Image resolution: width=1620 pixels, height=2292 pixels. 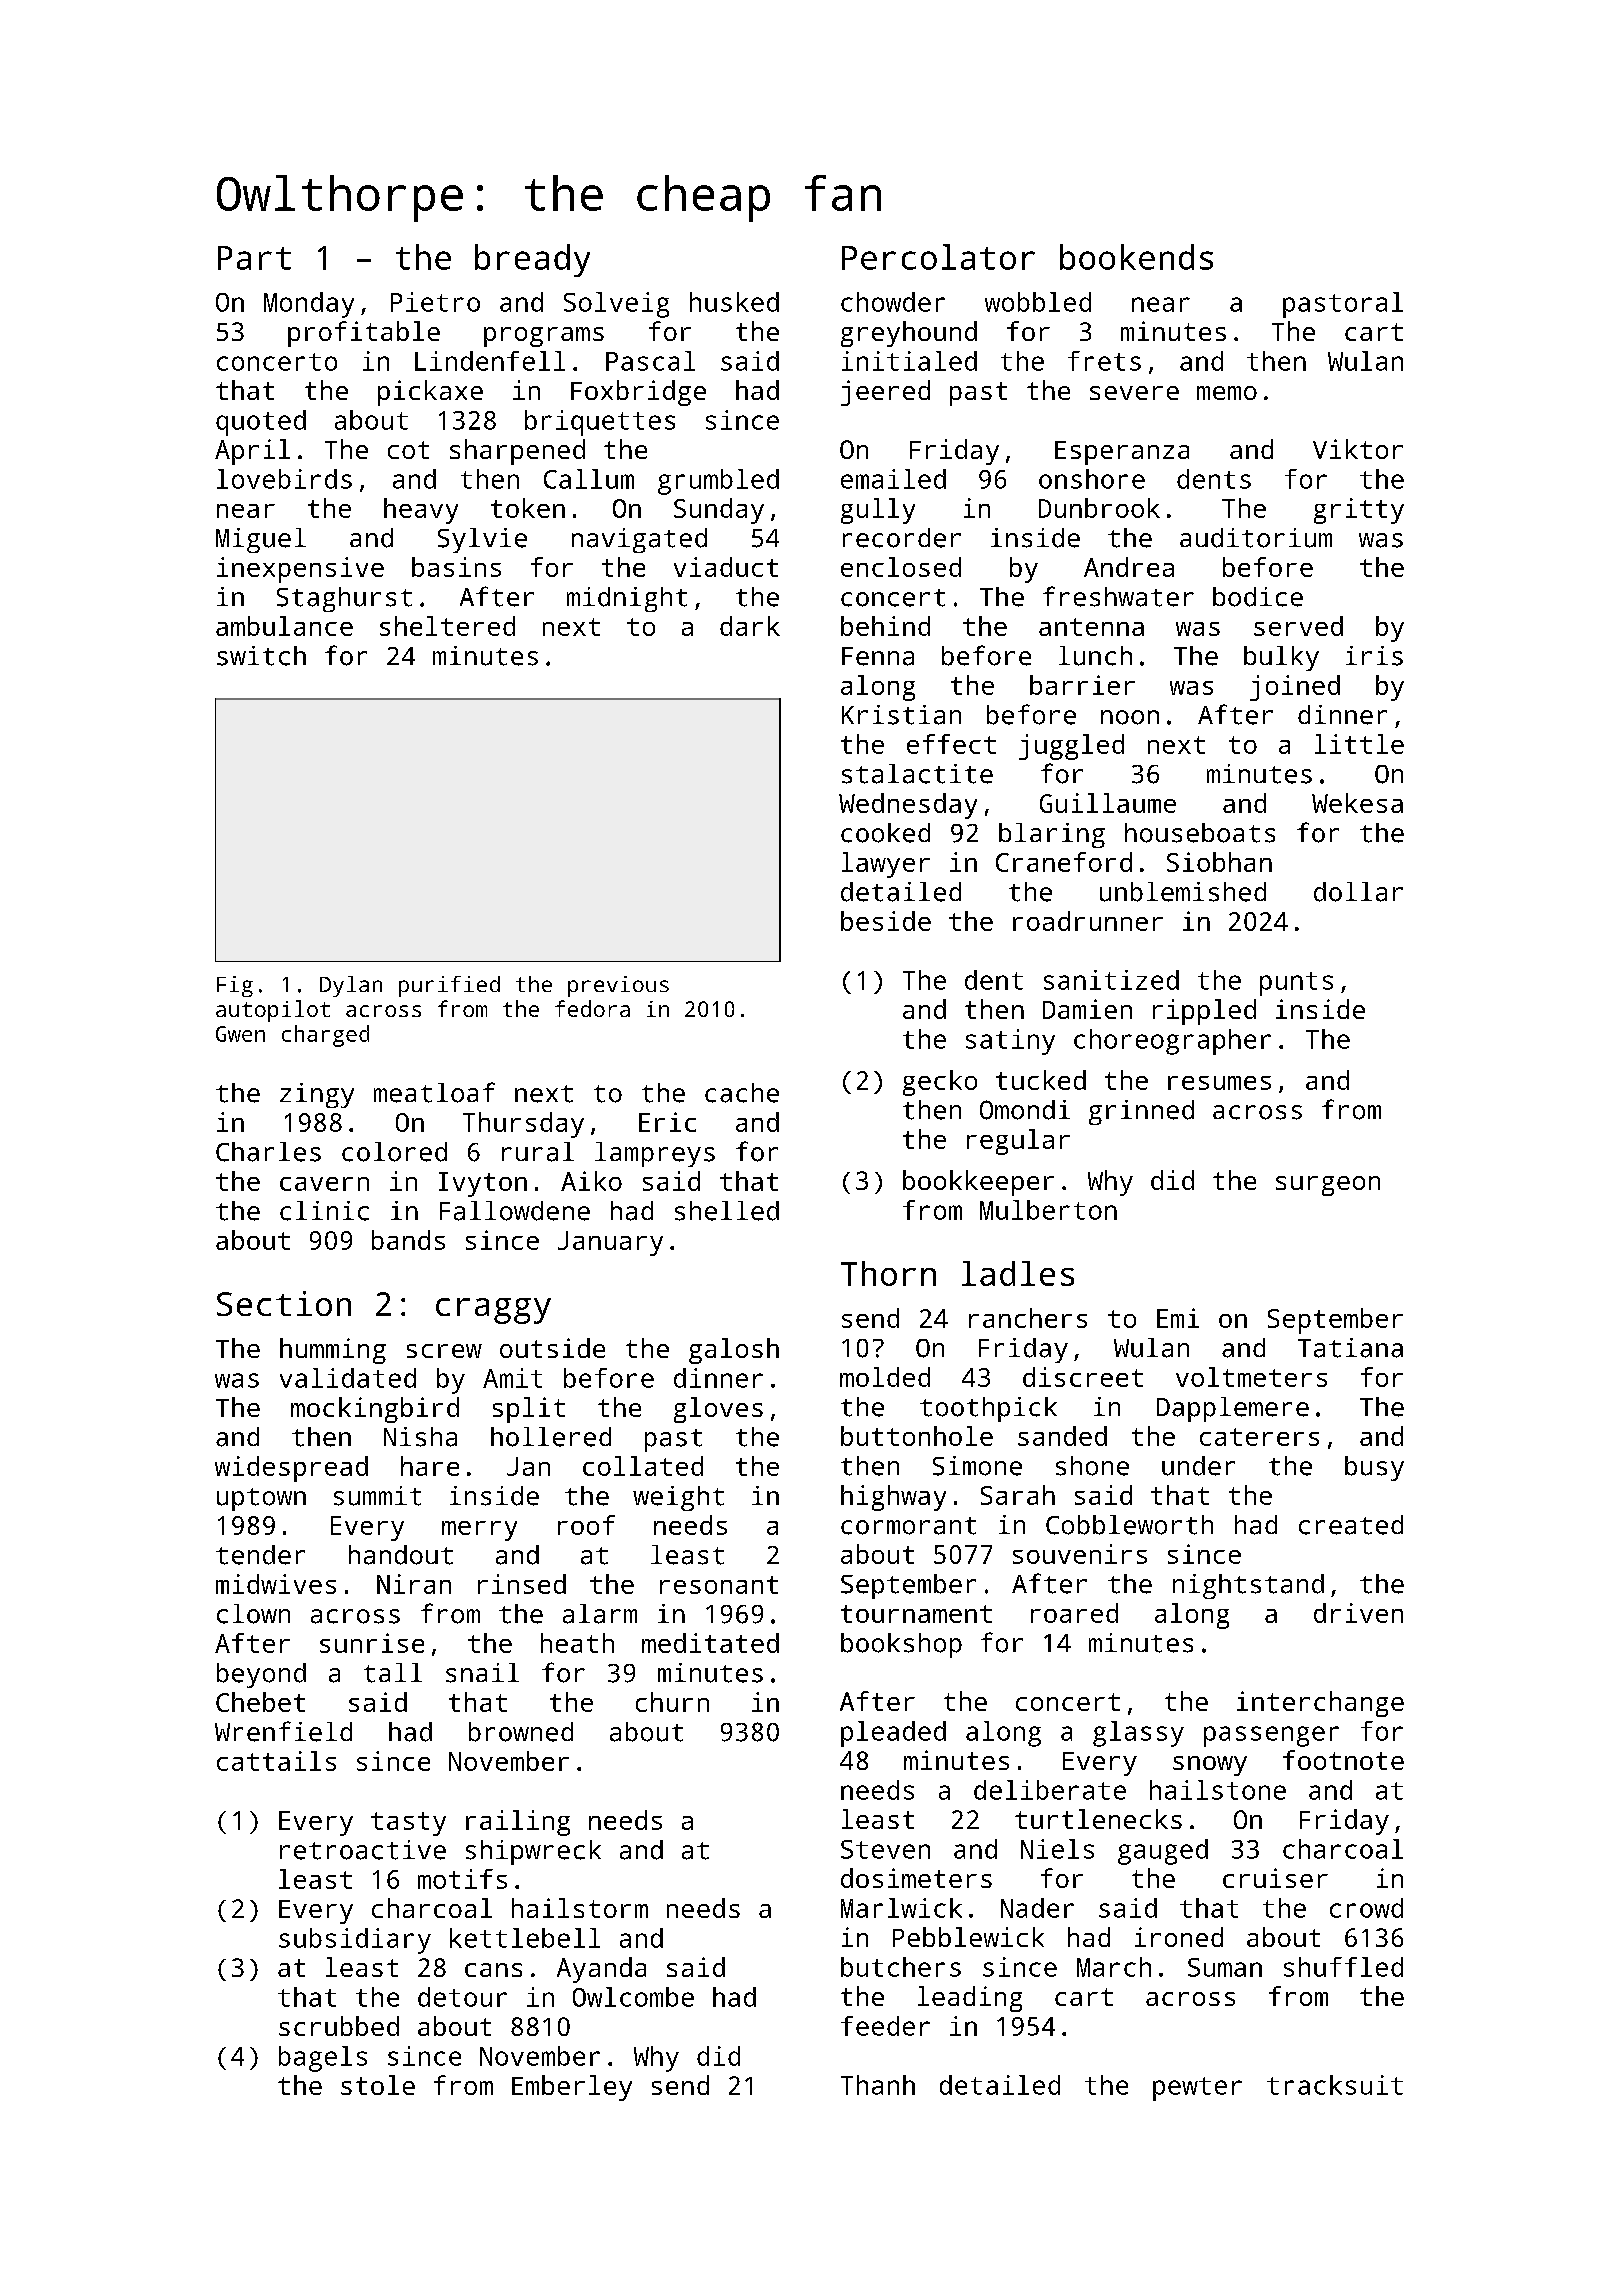 What do you see at coordinates (261, 1499) in the screenshot?
I see `uptown` at bounding box center [261, 1499].
